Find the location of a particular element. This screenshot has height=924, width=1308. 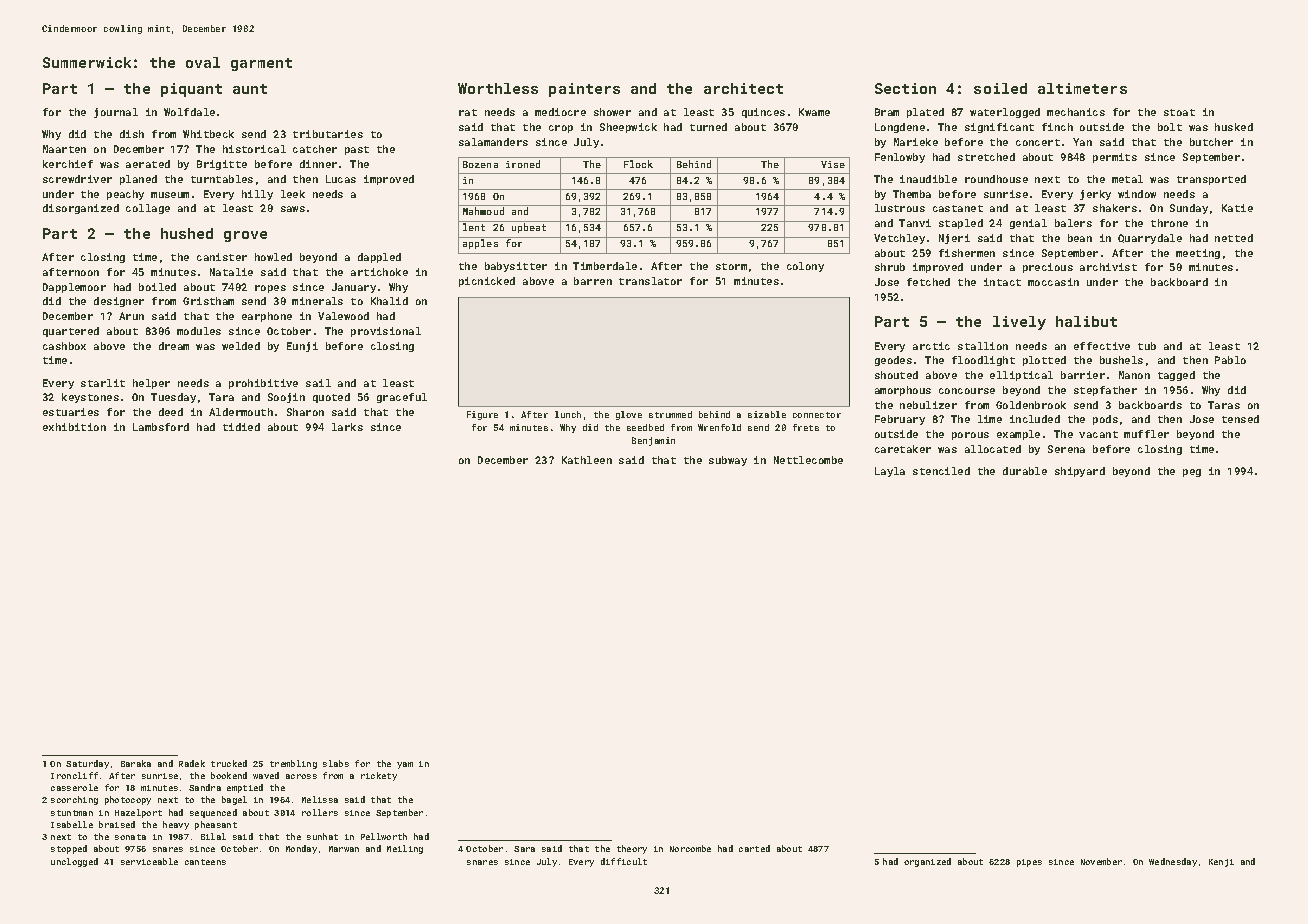

translator is located at coordinates (650, 281).
